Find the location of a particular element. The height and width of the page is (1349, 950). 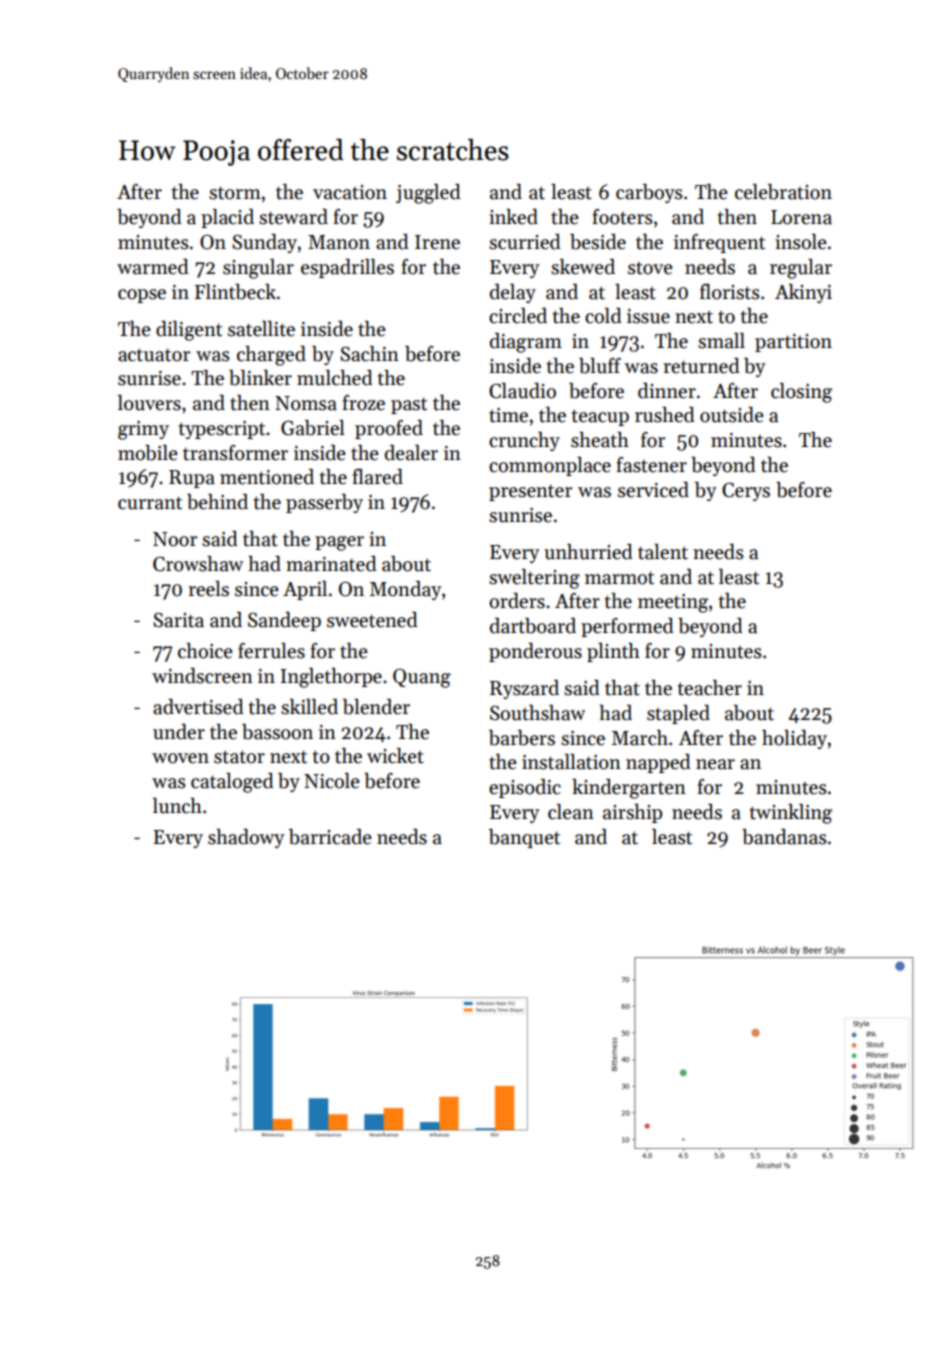

lunch is located at coordinates (177, 806).
